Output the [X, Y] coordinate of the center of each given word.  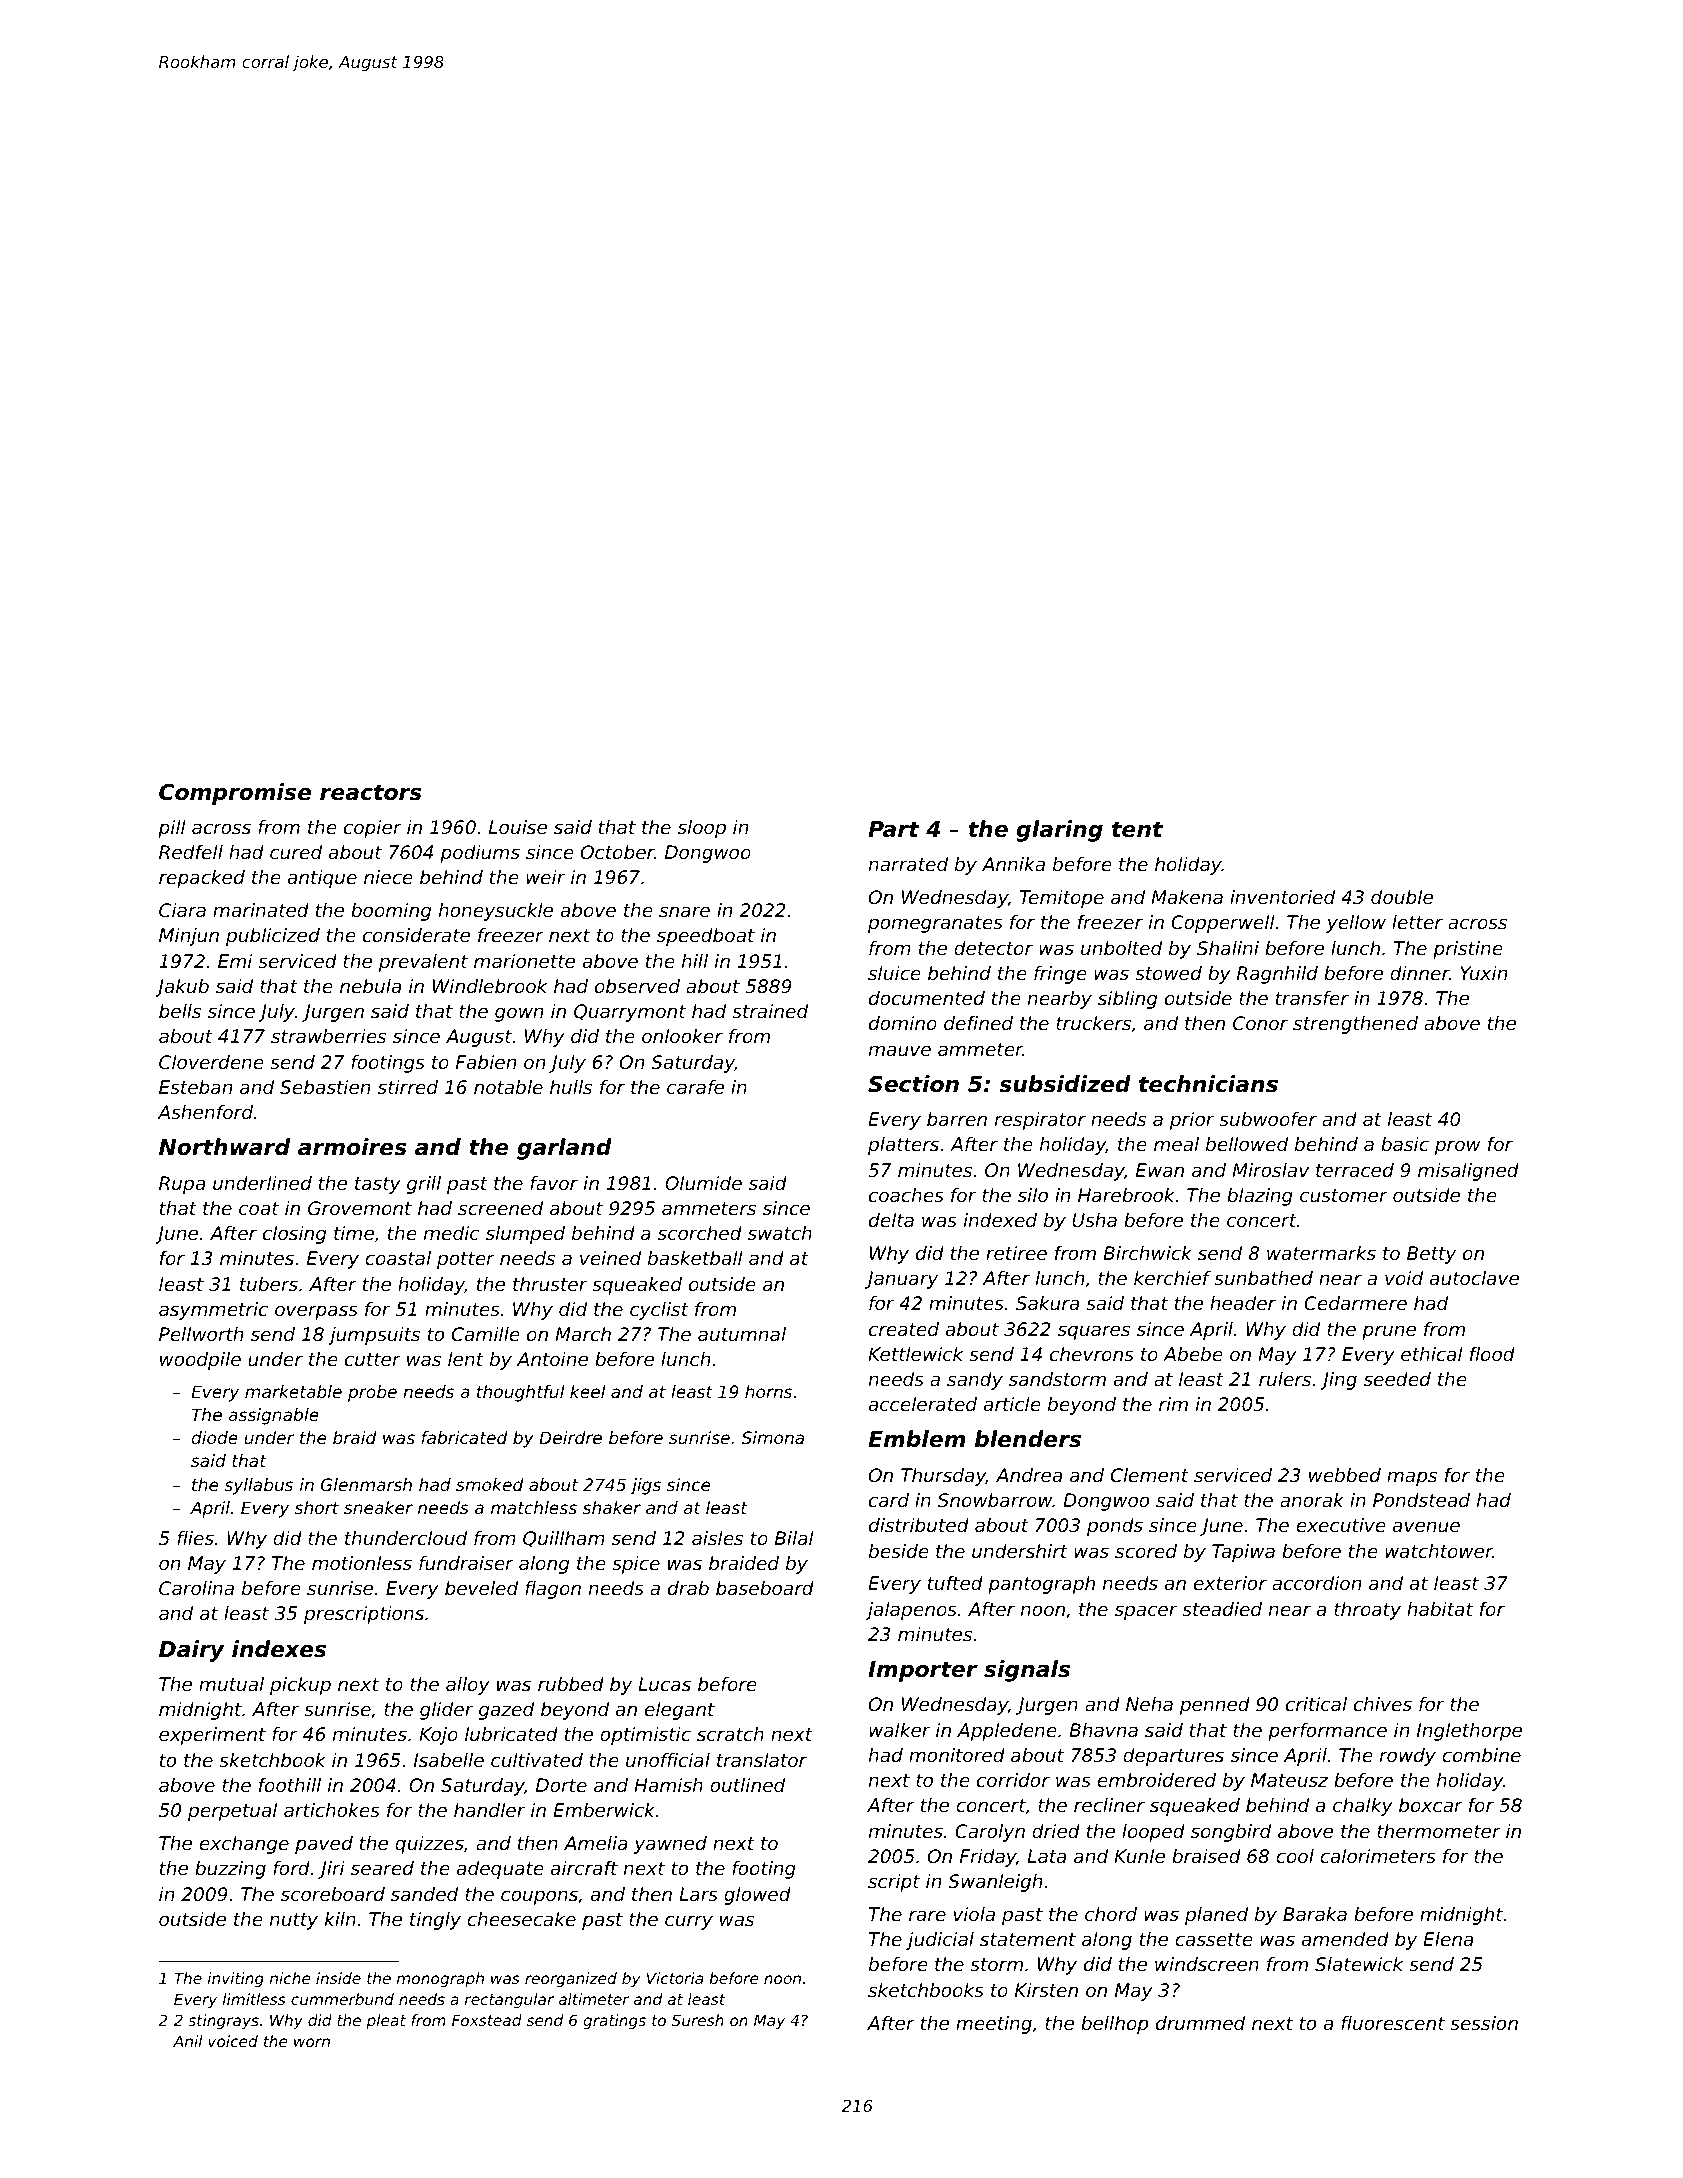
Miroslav [1270, 1170]
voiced [233, 2041]
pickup [300, 1686]
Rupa [182, 1185]
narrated [908, 864]
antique [322, 879]
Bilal [794, 1538]
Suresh [698, 2020]
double [1402, 897]
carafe [695, 1087]
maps [1412, 1478]
